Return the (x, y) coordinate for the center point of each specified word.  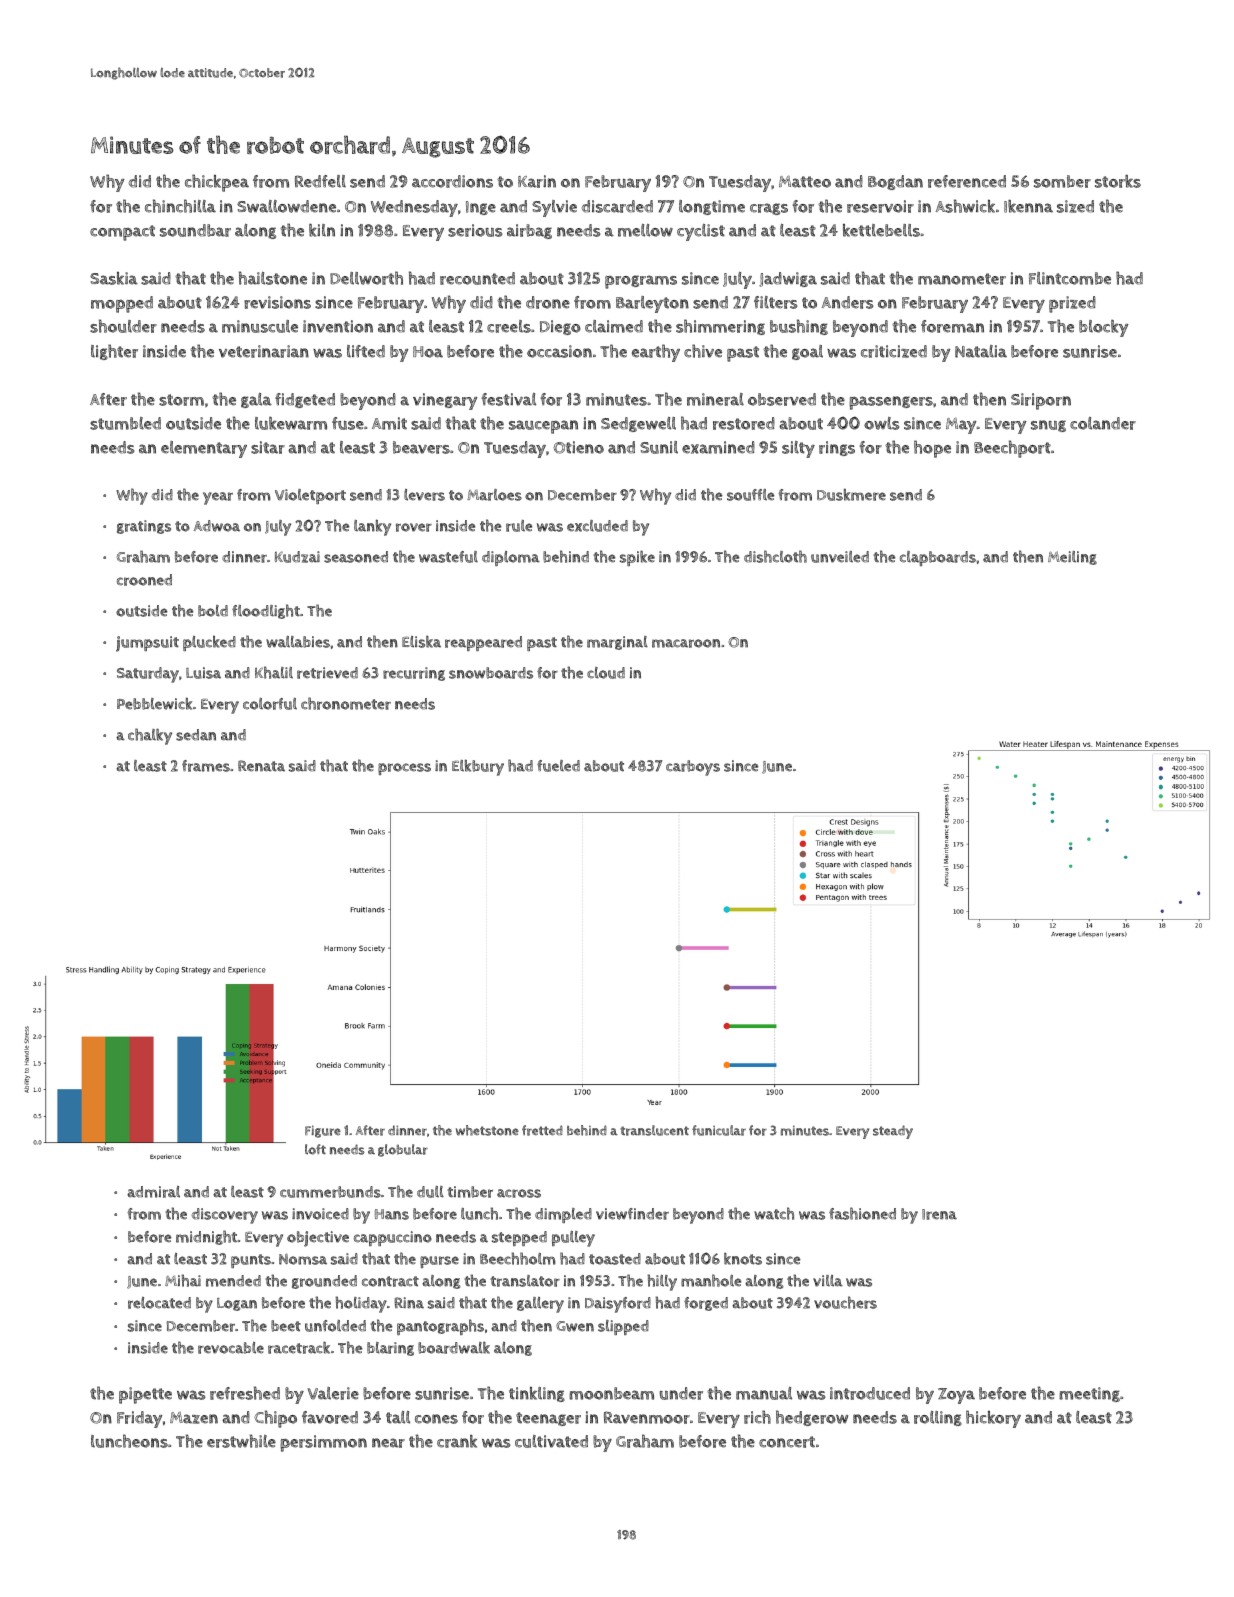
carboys (693, 768)
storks (1118, 181)
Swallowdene (286, 206)
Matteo (805, 182)
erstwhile (241, 1441)
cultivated (551, 1441)
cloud (606, 673)
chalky (150, 736)
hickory (993, 1419)
